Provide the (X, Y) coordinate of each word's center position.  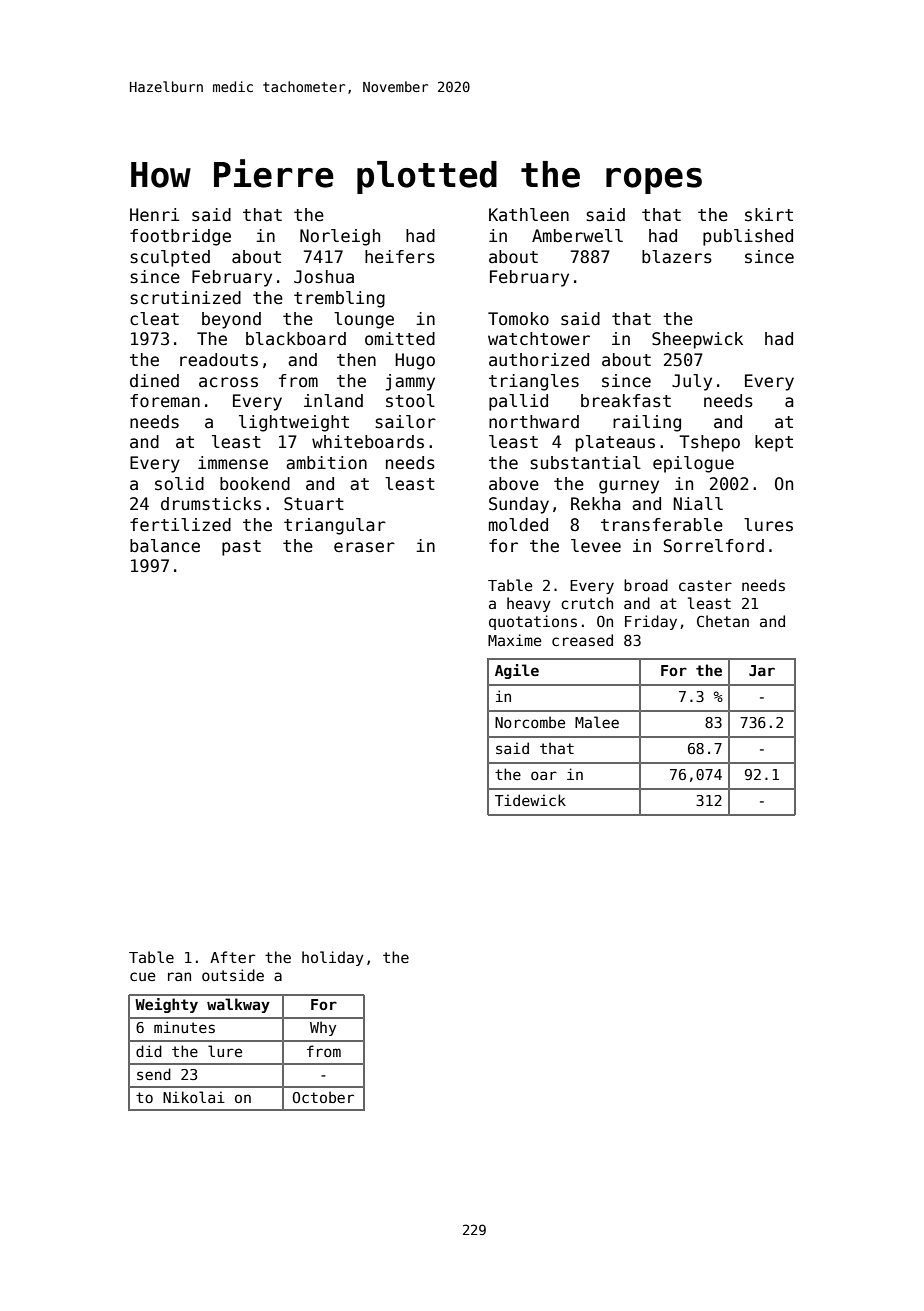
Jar (762, 670)
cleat (154, 319)
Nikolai (194, 1097)
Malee (597, 722)
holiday (333, 958)
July (692, 382)
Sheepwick (697, 340)
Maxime (514, 640)
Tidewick (530, 800)
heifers (400, 257)
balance (165, 546)
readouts (219, 360)
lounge (364, 320)
